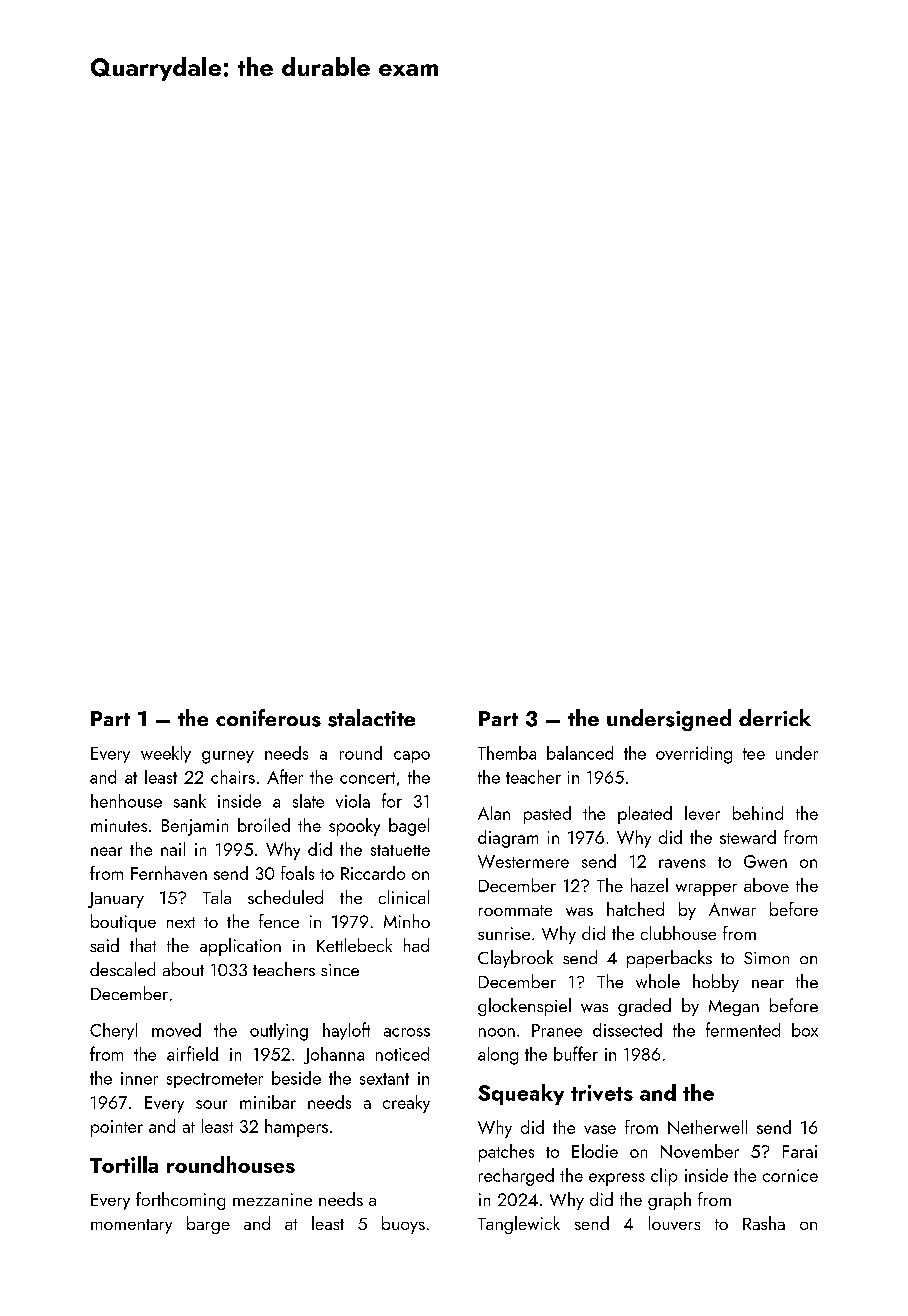 This screenshot has height=1316, width=908. Describe the element at coordinates (498, 1056) in the screenshot. I see `along` at that location.
